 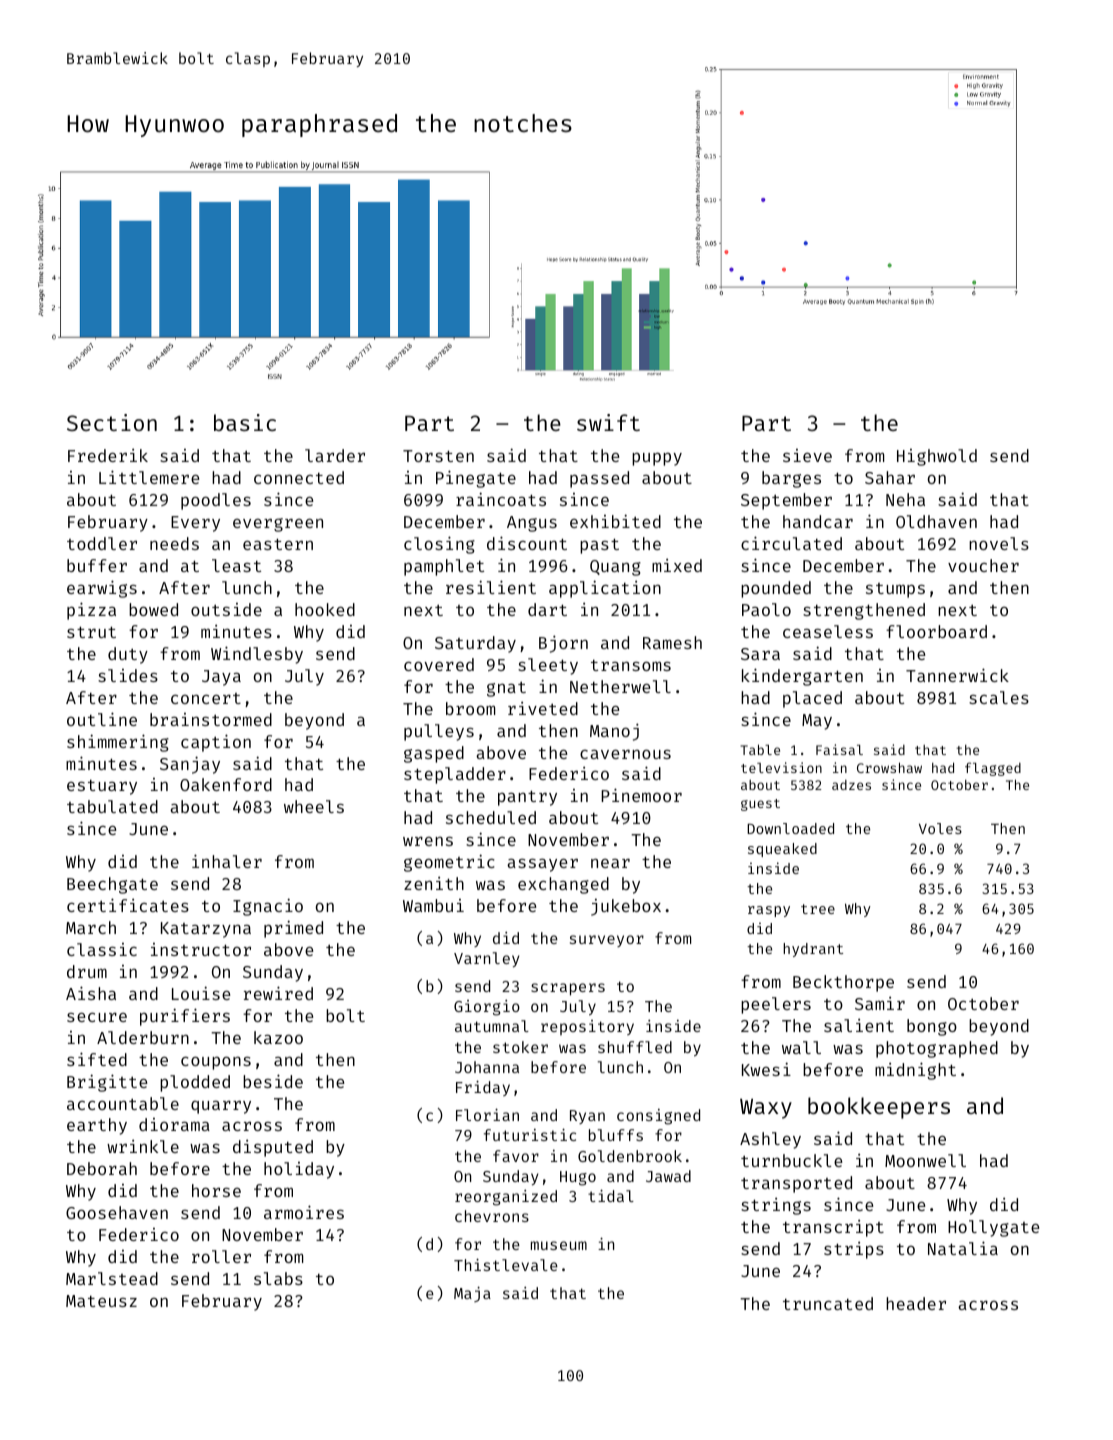 What do you see at coordinates (112, 1278) in the image?
I see `Marlstead` at bounding box center [112, 1278].
